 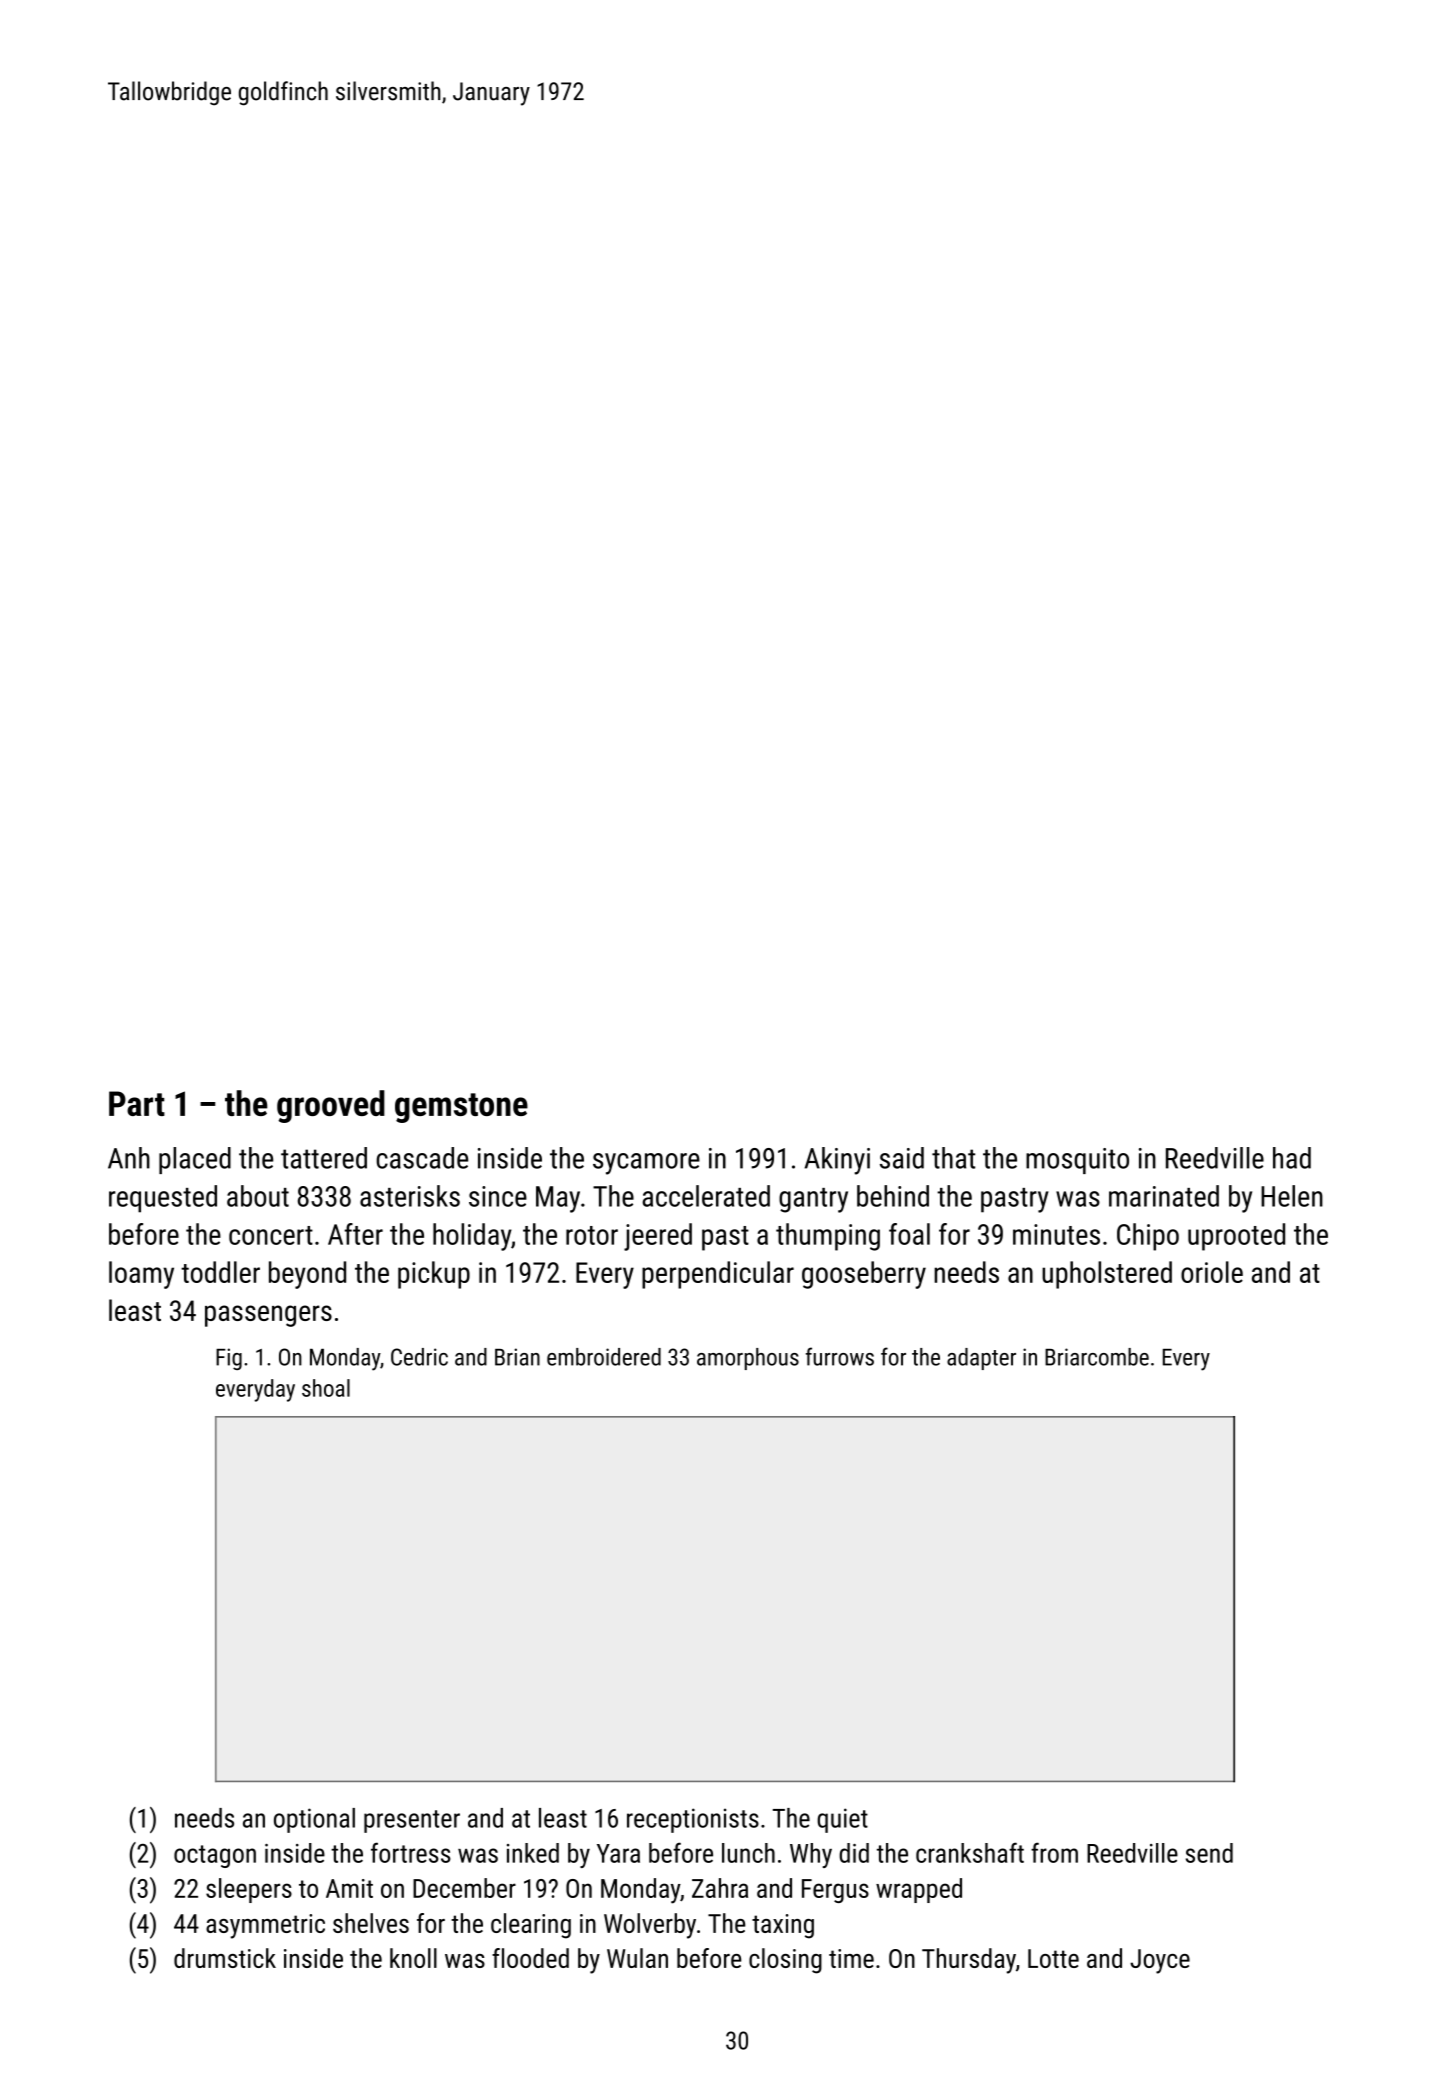 What do you see at coordinates (1077, 1161) in the page?
I see `mosquito` at bounding box center [1077, 1161].
